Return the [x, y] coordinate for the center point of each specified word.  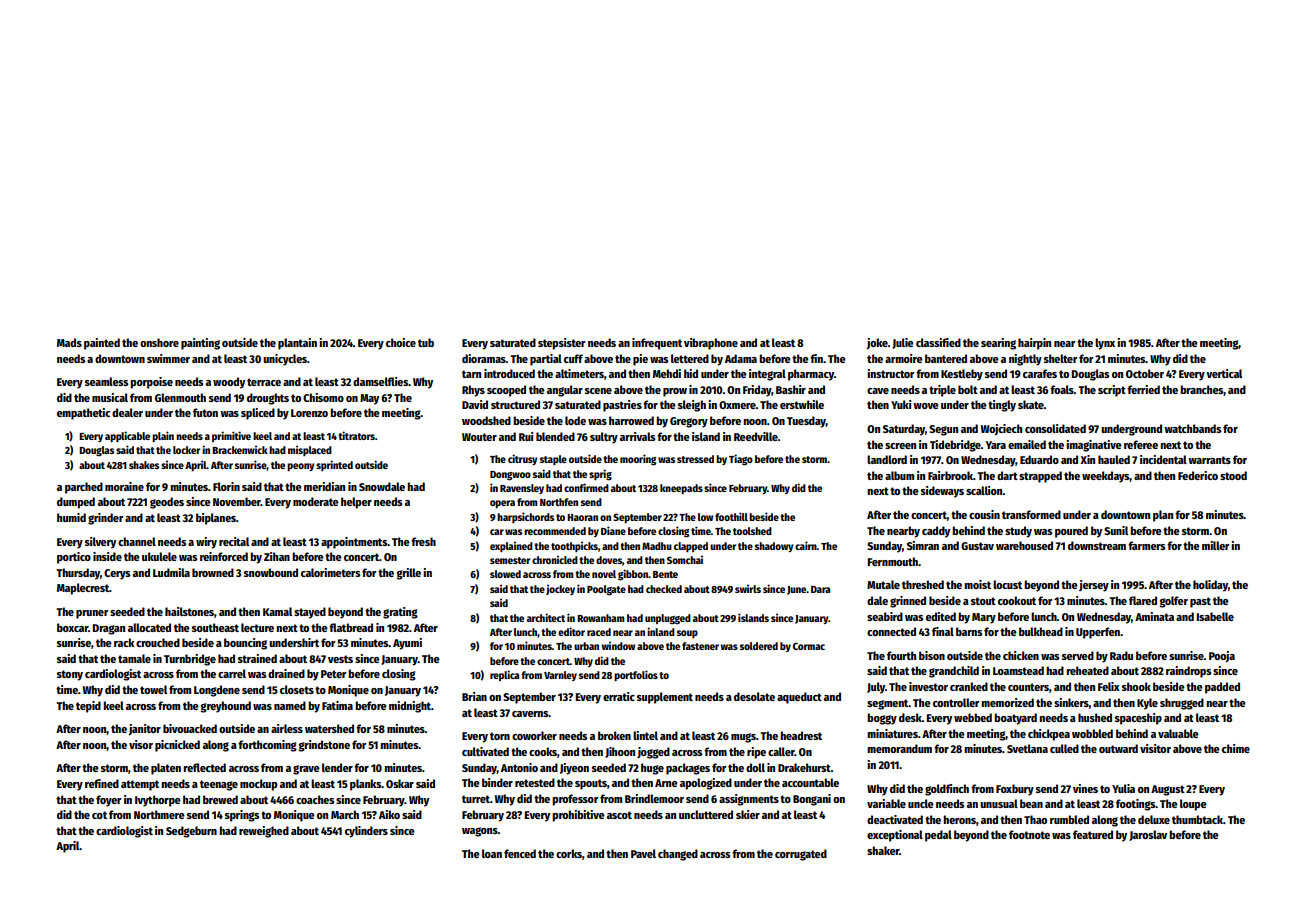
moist [977, 584]
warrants [1209, 460]
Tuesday [806, 422]
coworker [534, 735]
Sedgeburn [191, 832]
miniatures [892, 733]
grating [400, 613]
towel [153, 689]
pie [640, 360]
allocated [149, 627]
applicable [127, 436]
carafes [1040, 373]
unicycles [285, 360]
